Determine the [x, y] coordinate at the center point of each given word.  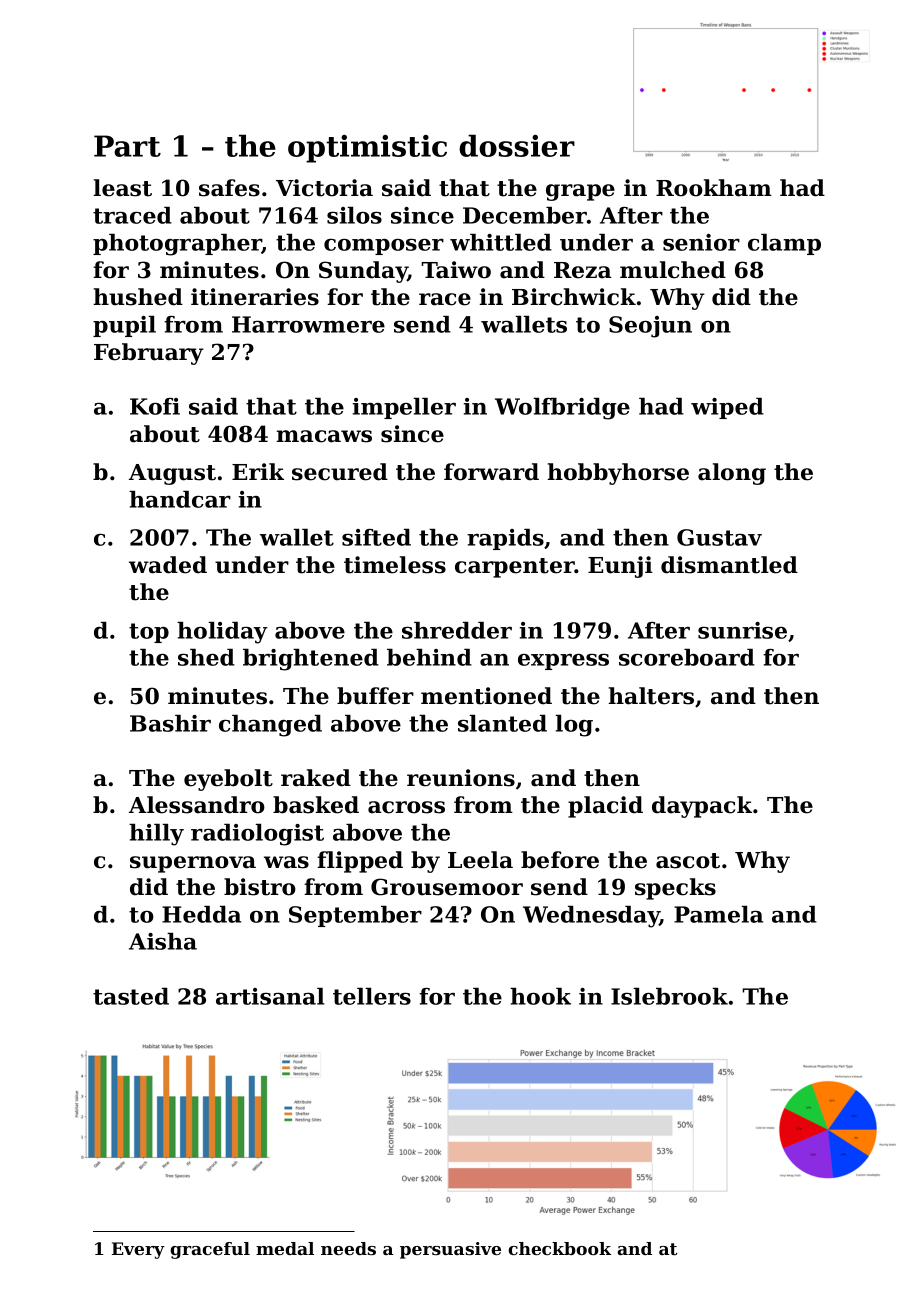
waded [168, 565]
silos [354, 215]
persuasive [450, 1250]
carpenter [515, 568]
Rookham [714, 188]
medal [285, 1248]
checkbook [559, 1248]
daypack [702, 807]
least [122, 188]
